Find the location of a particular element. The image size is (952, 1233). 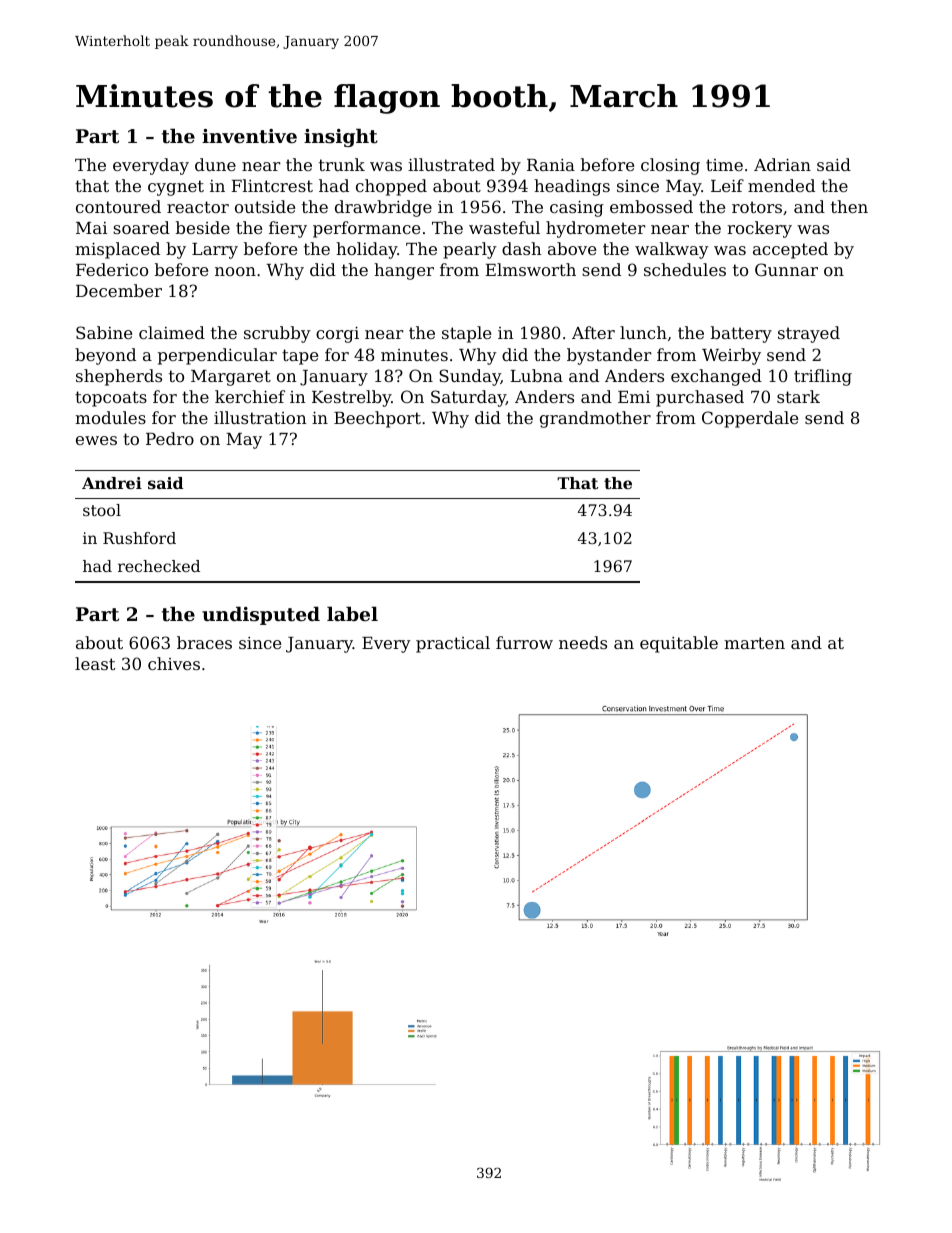

Adrian is located at coordinates (782, 164).
